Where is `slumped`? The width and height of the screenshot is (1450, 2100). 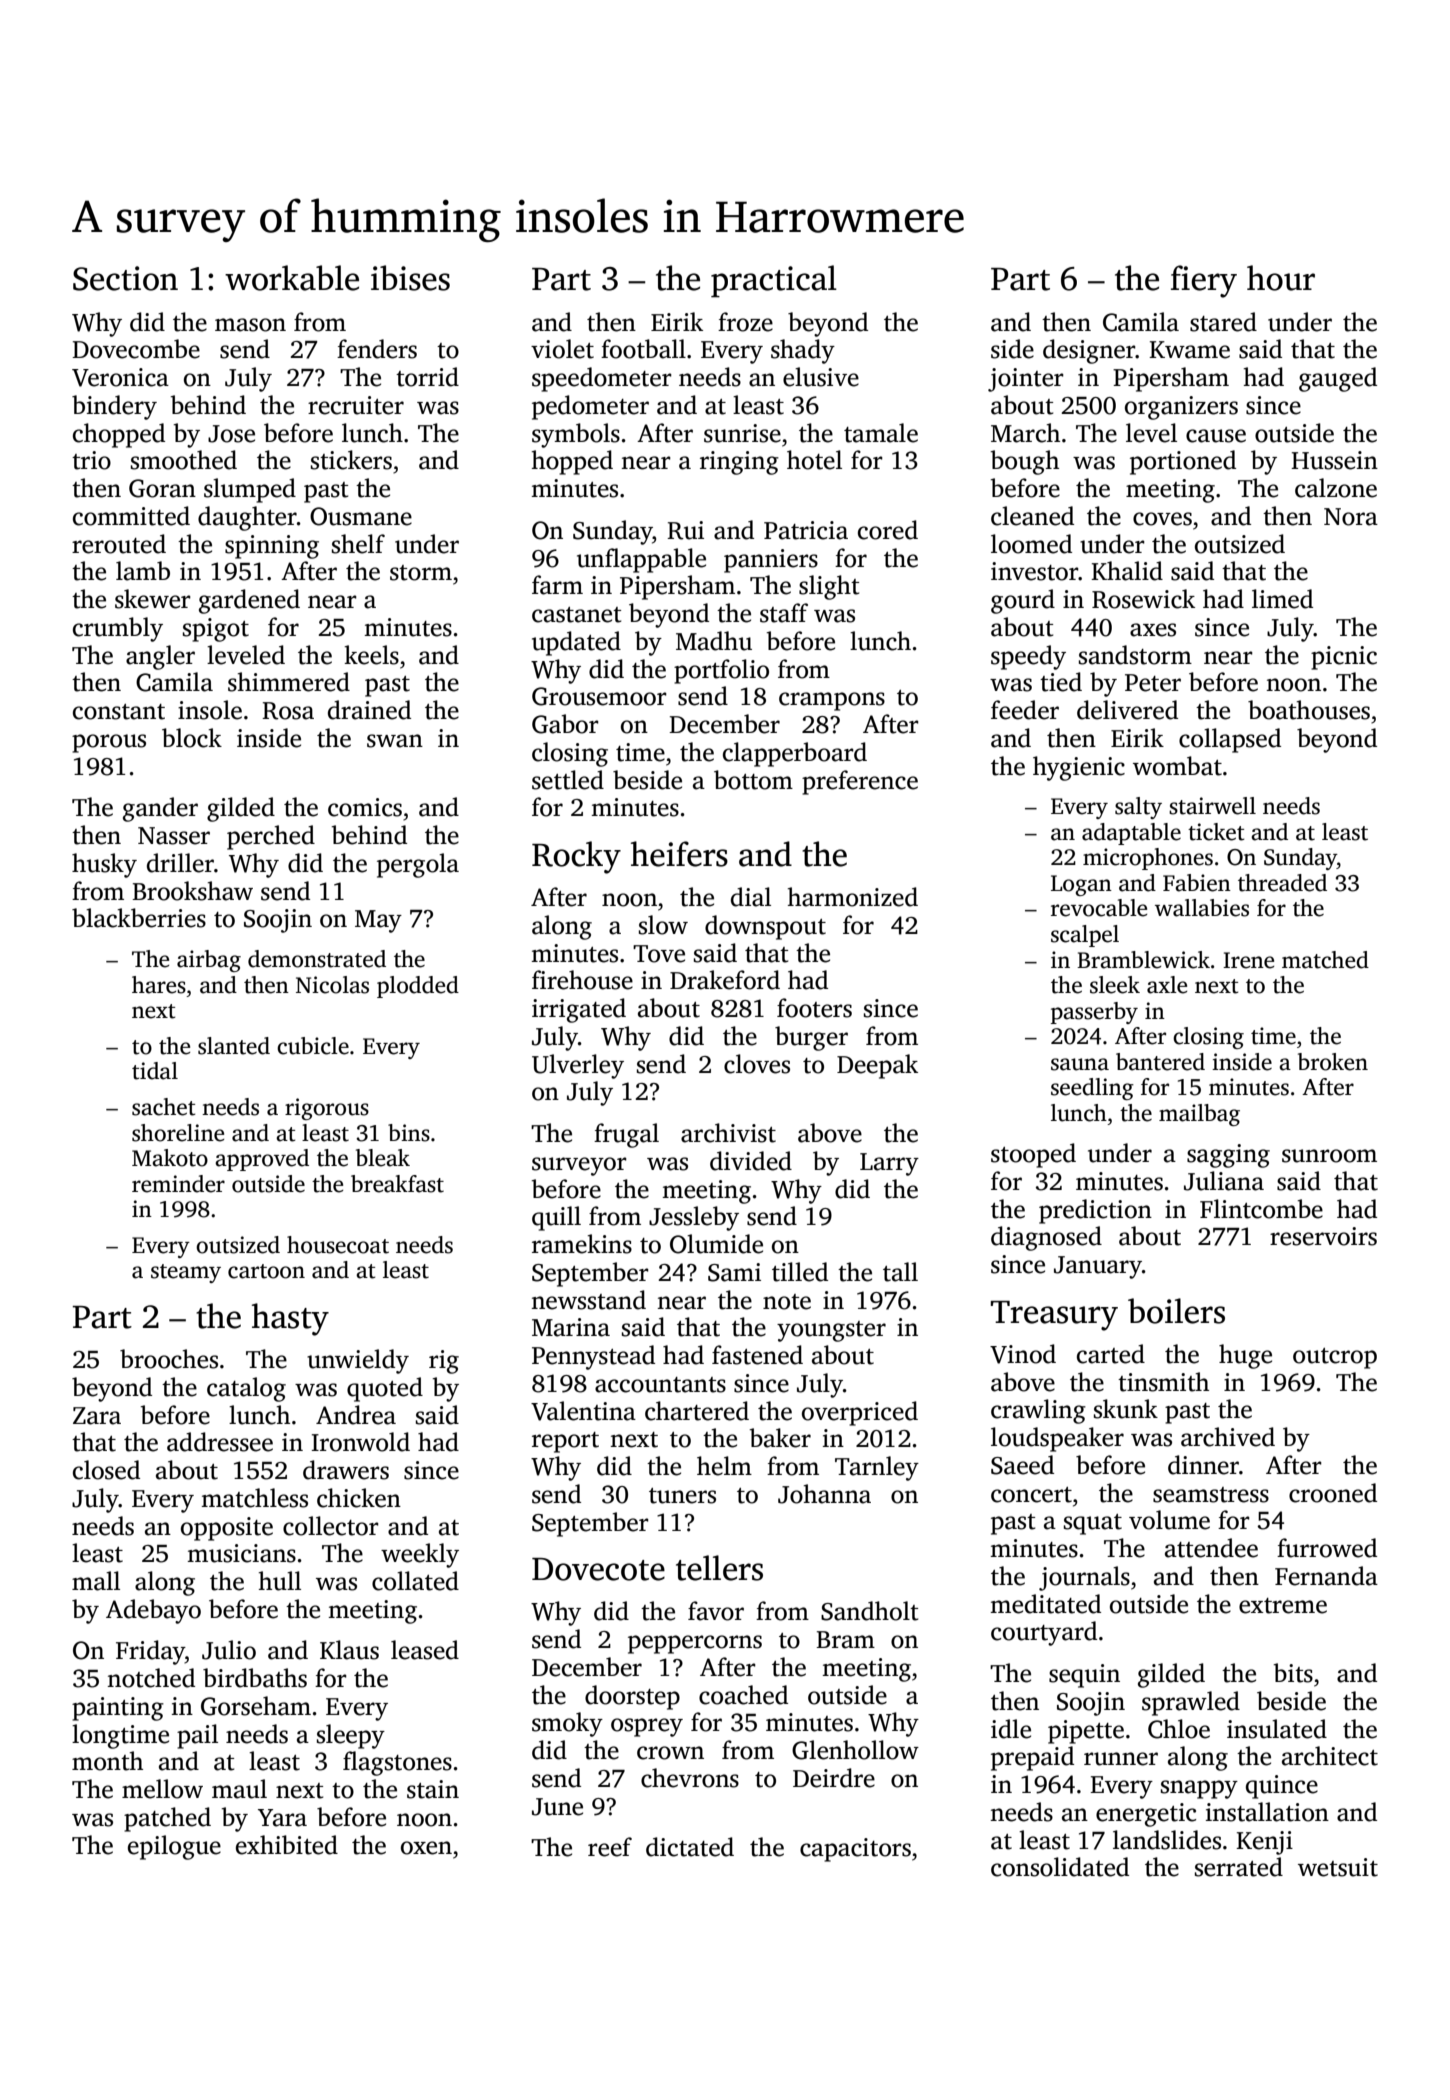 slumped is located at coordinates (250, 490).
